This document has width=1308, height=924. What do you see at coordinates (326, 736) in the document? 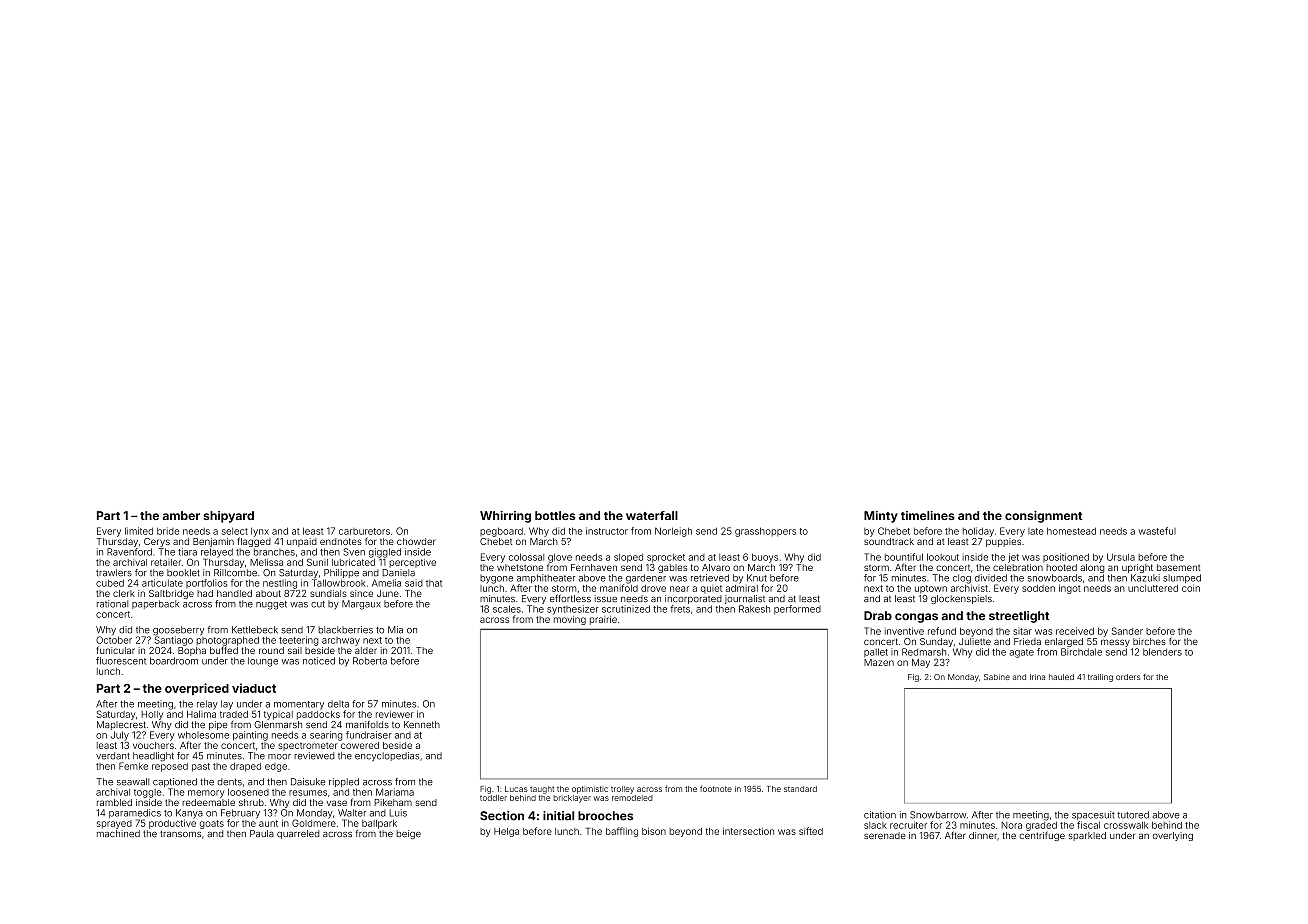
I see `searing` at bounding box center [326, 736].
